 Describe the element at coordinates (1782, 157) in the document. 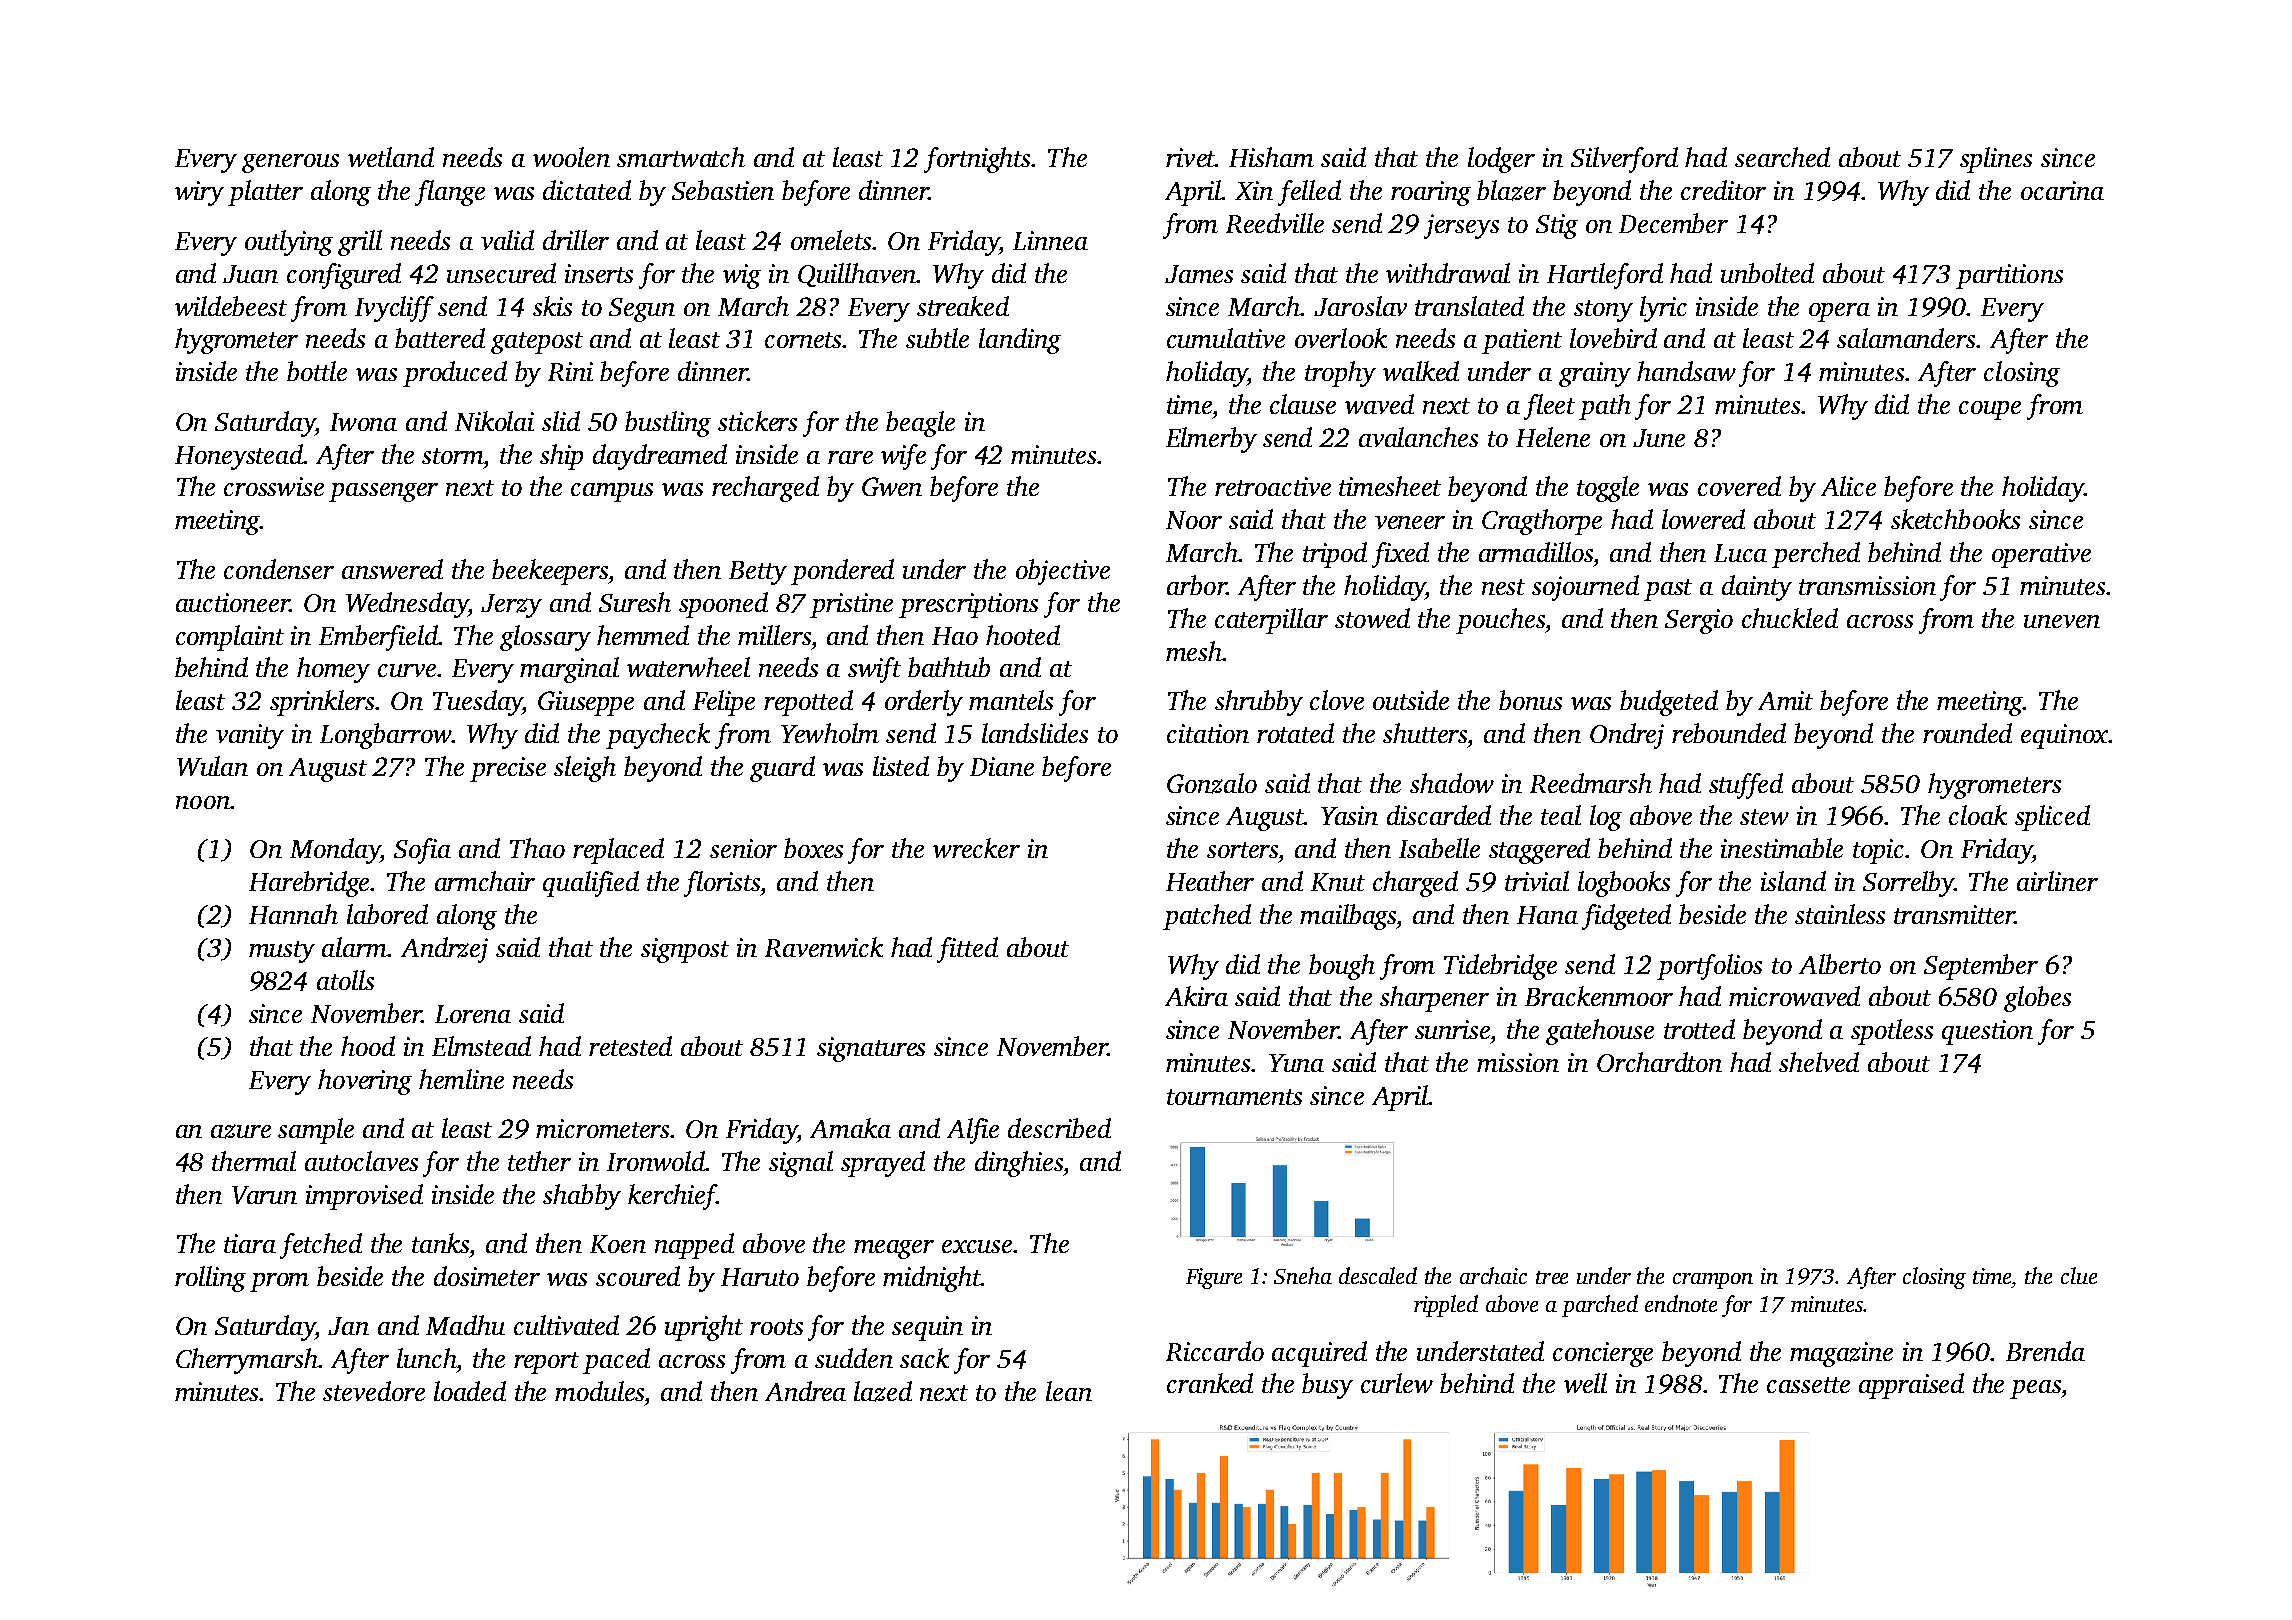

I see `searched` at that location.
